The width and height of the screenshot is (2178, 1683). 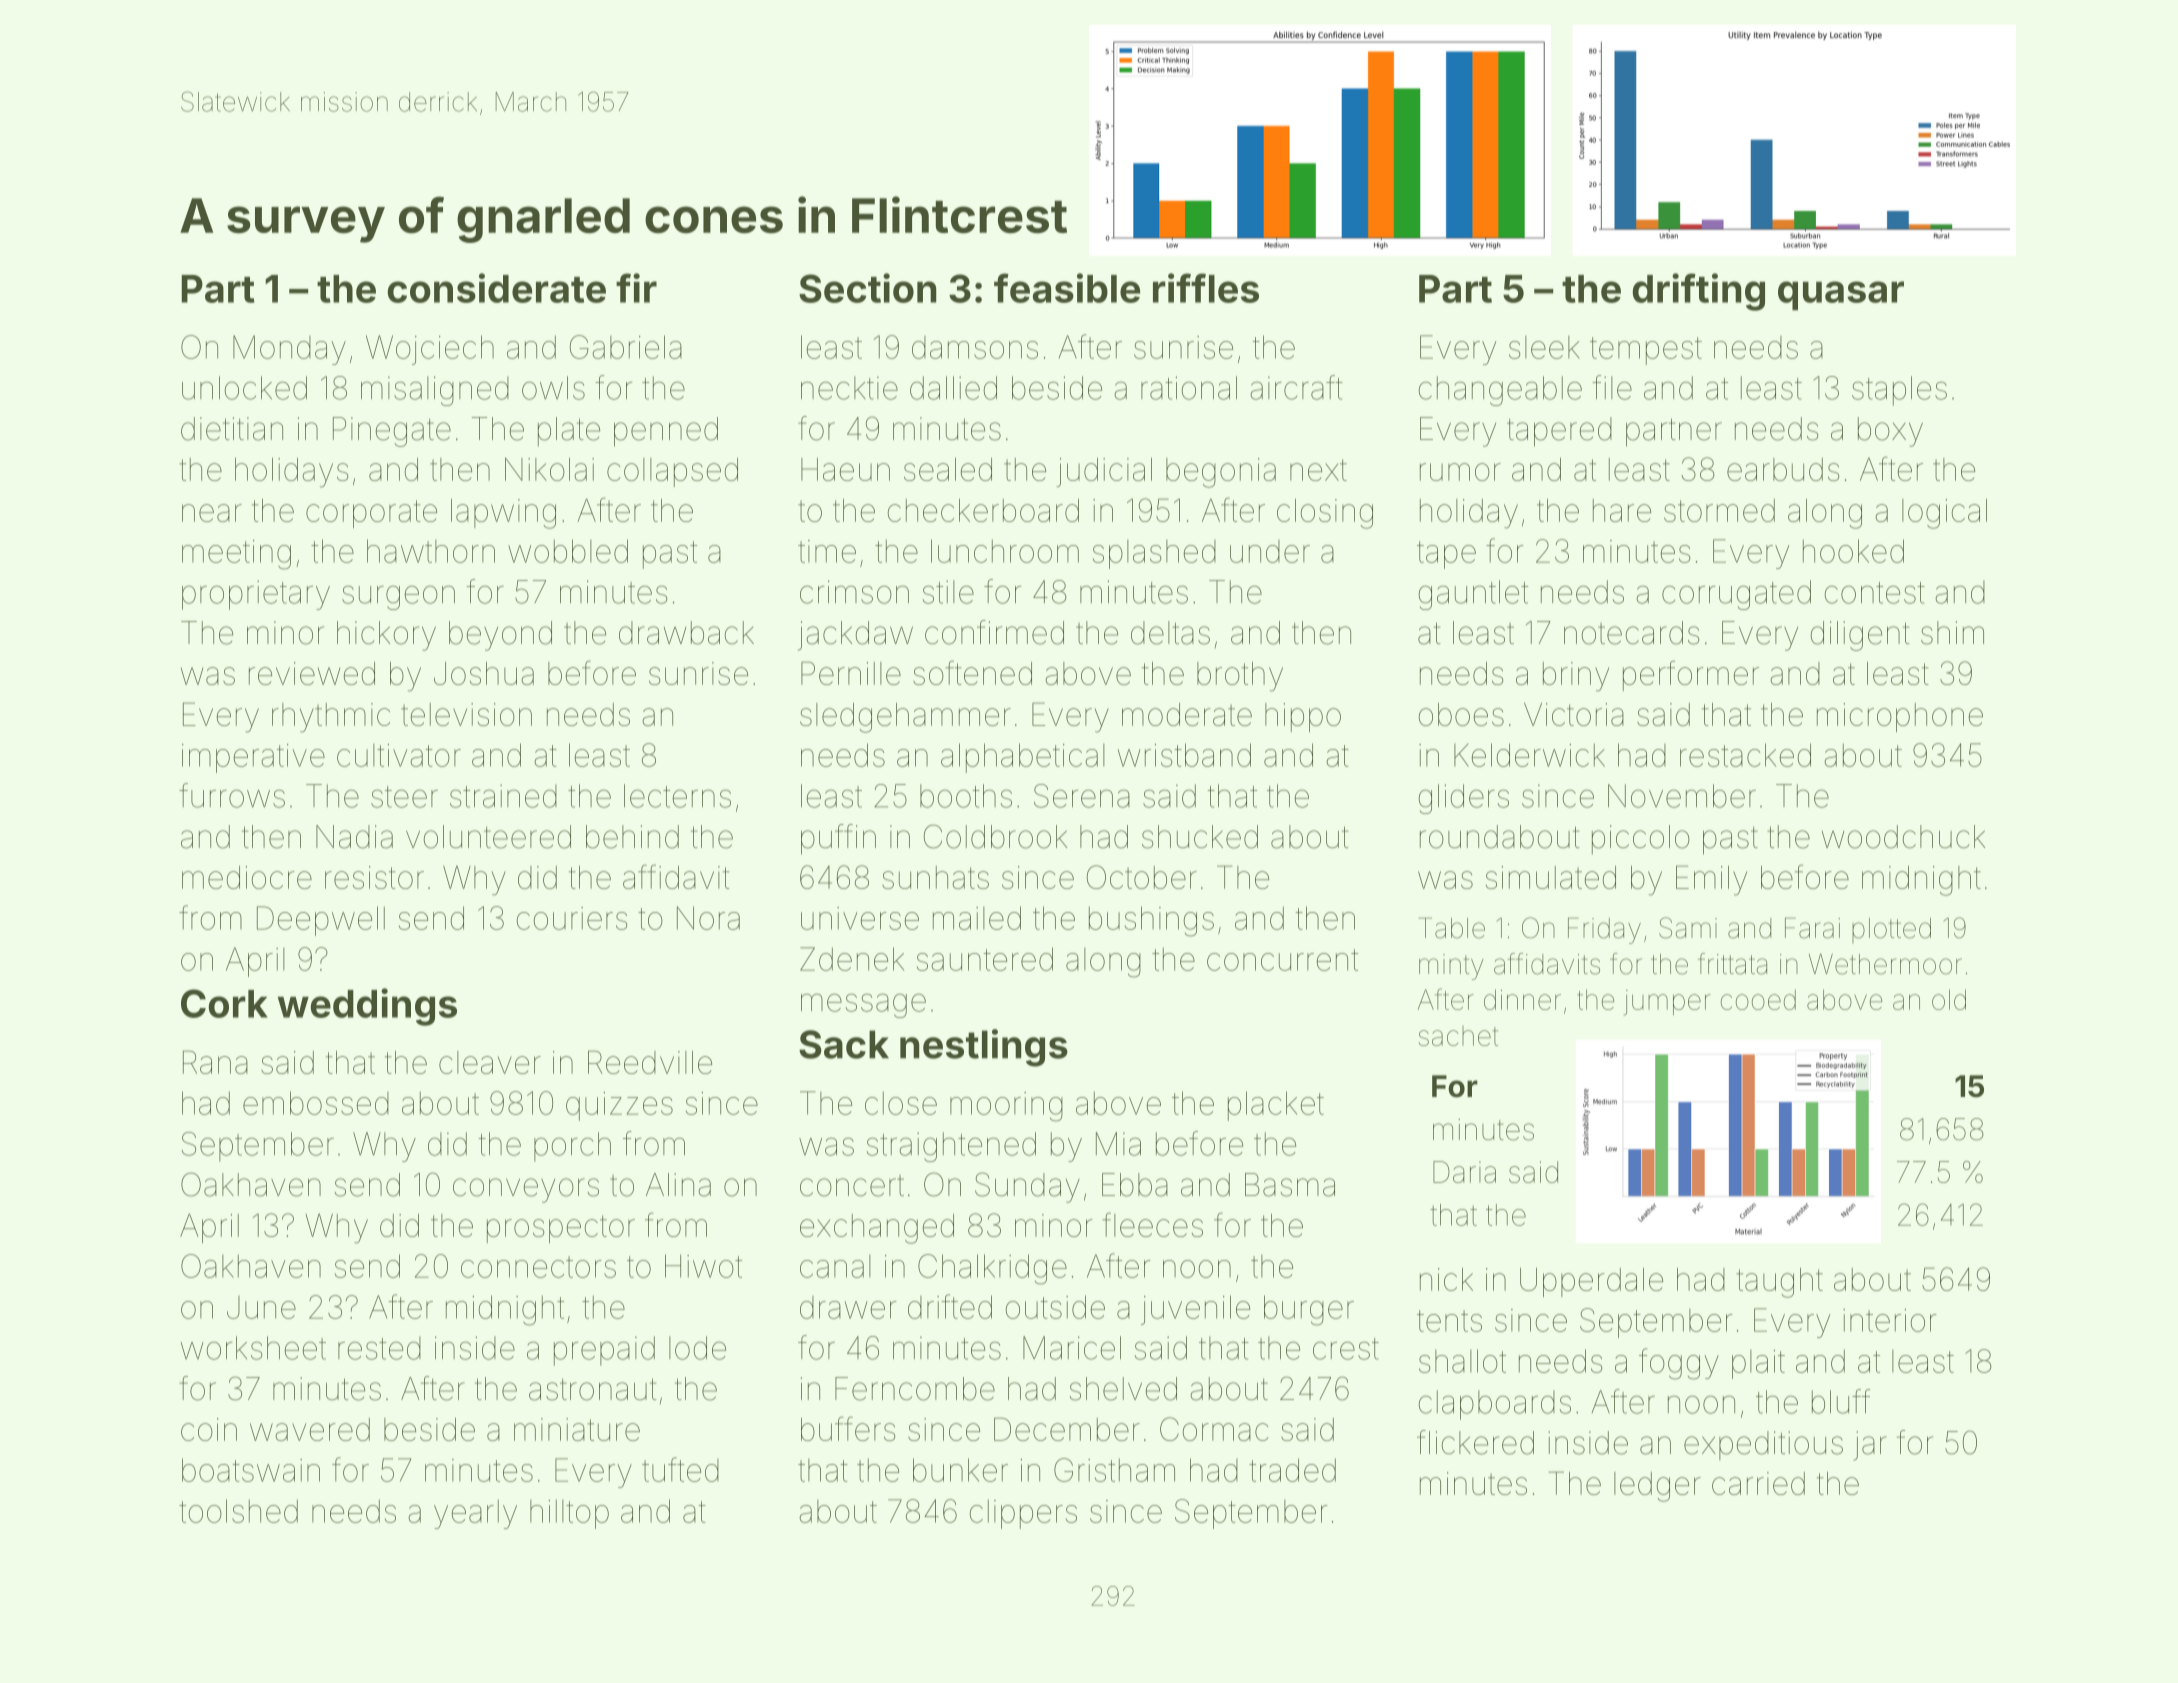 What do you see at coordinates (851, 673) in the screenshot?
I see `Pernille` at bounding box center [851, 673].
